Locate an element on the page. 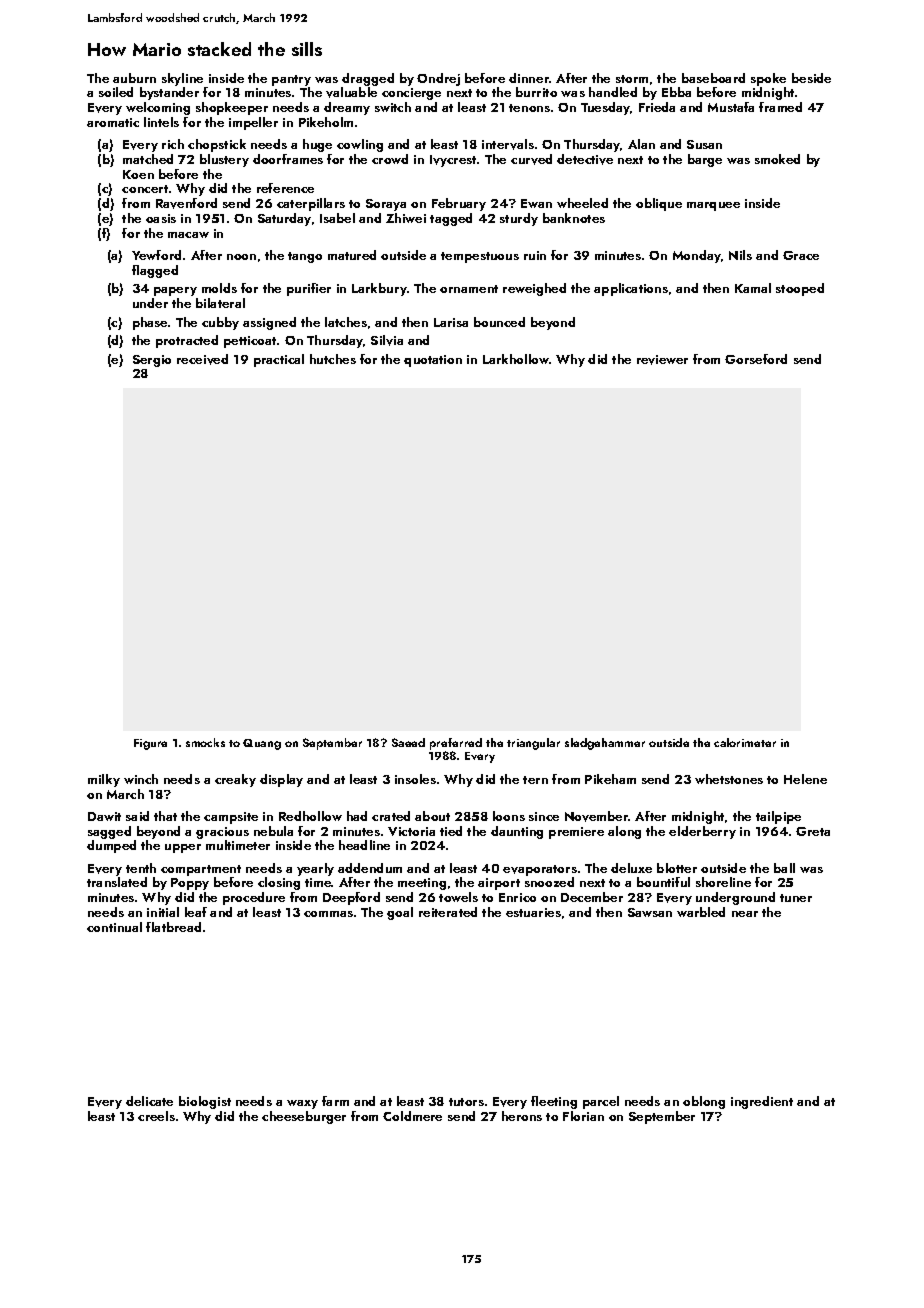 The width and height of the image is (924, 1308). sturdy is located at coordinates (519, 219).
